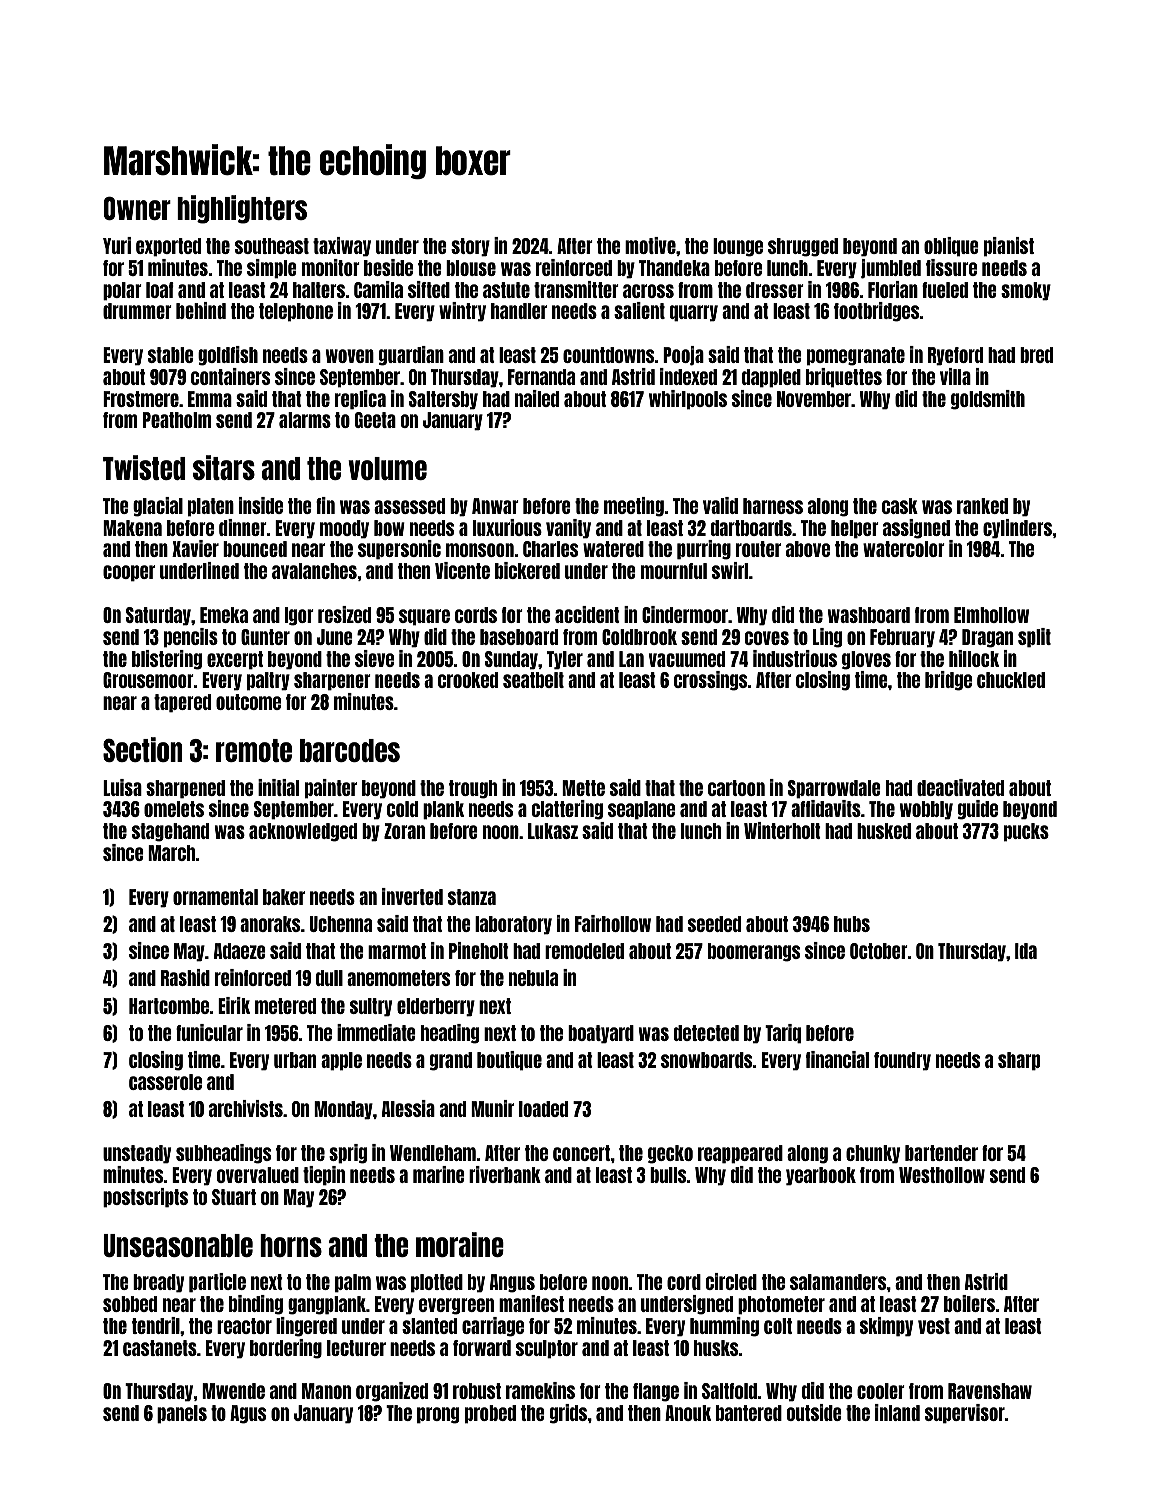  What do you see at coordinates (344, 529) in the page?
I see `moody` at bounding box center [344, 529].
